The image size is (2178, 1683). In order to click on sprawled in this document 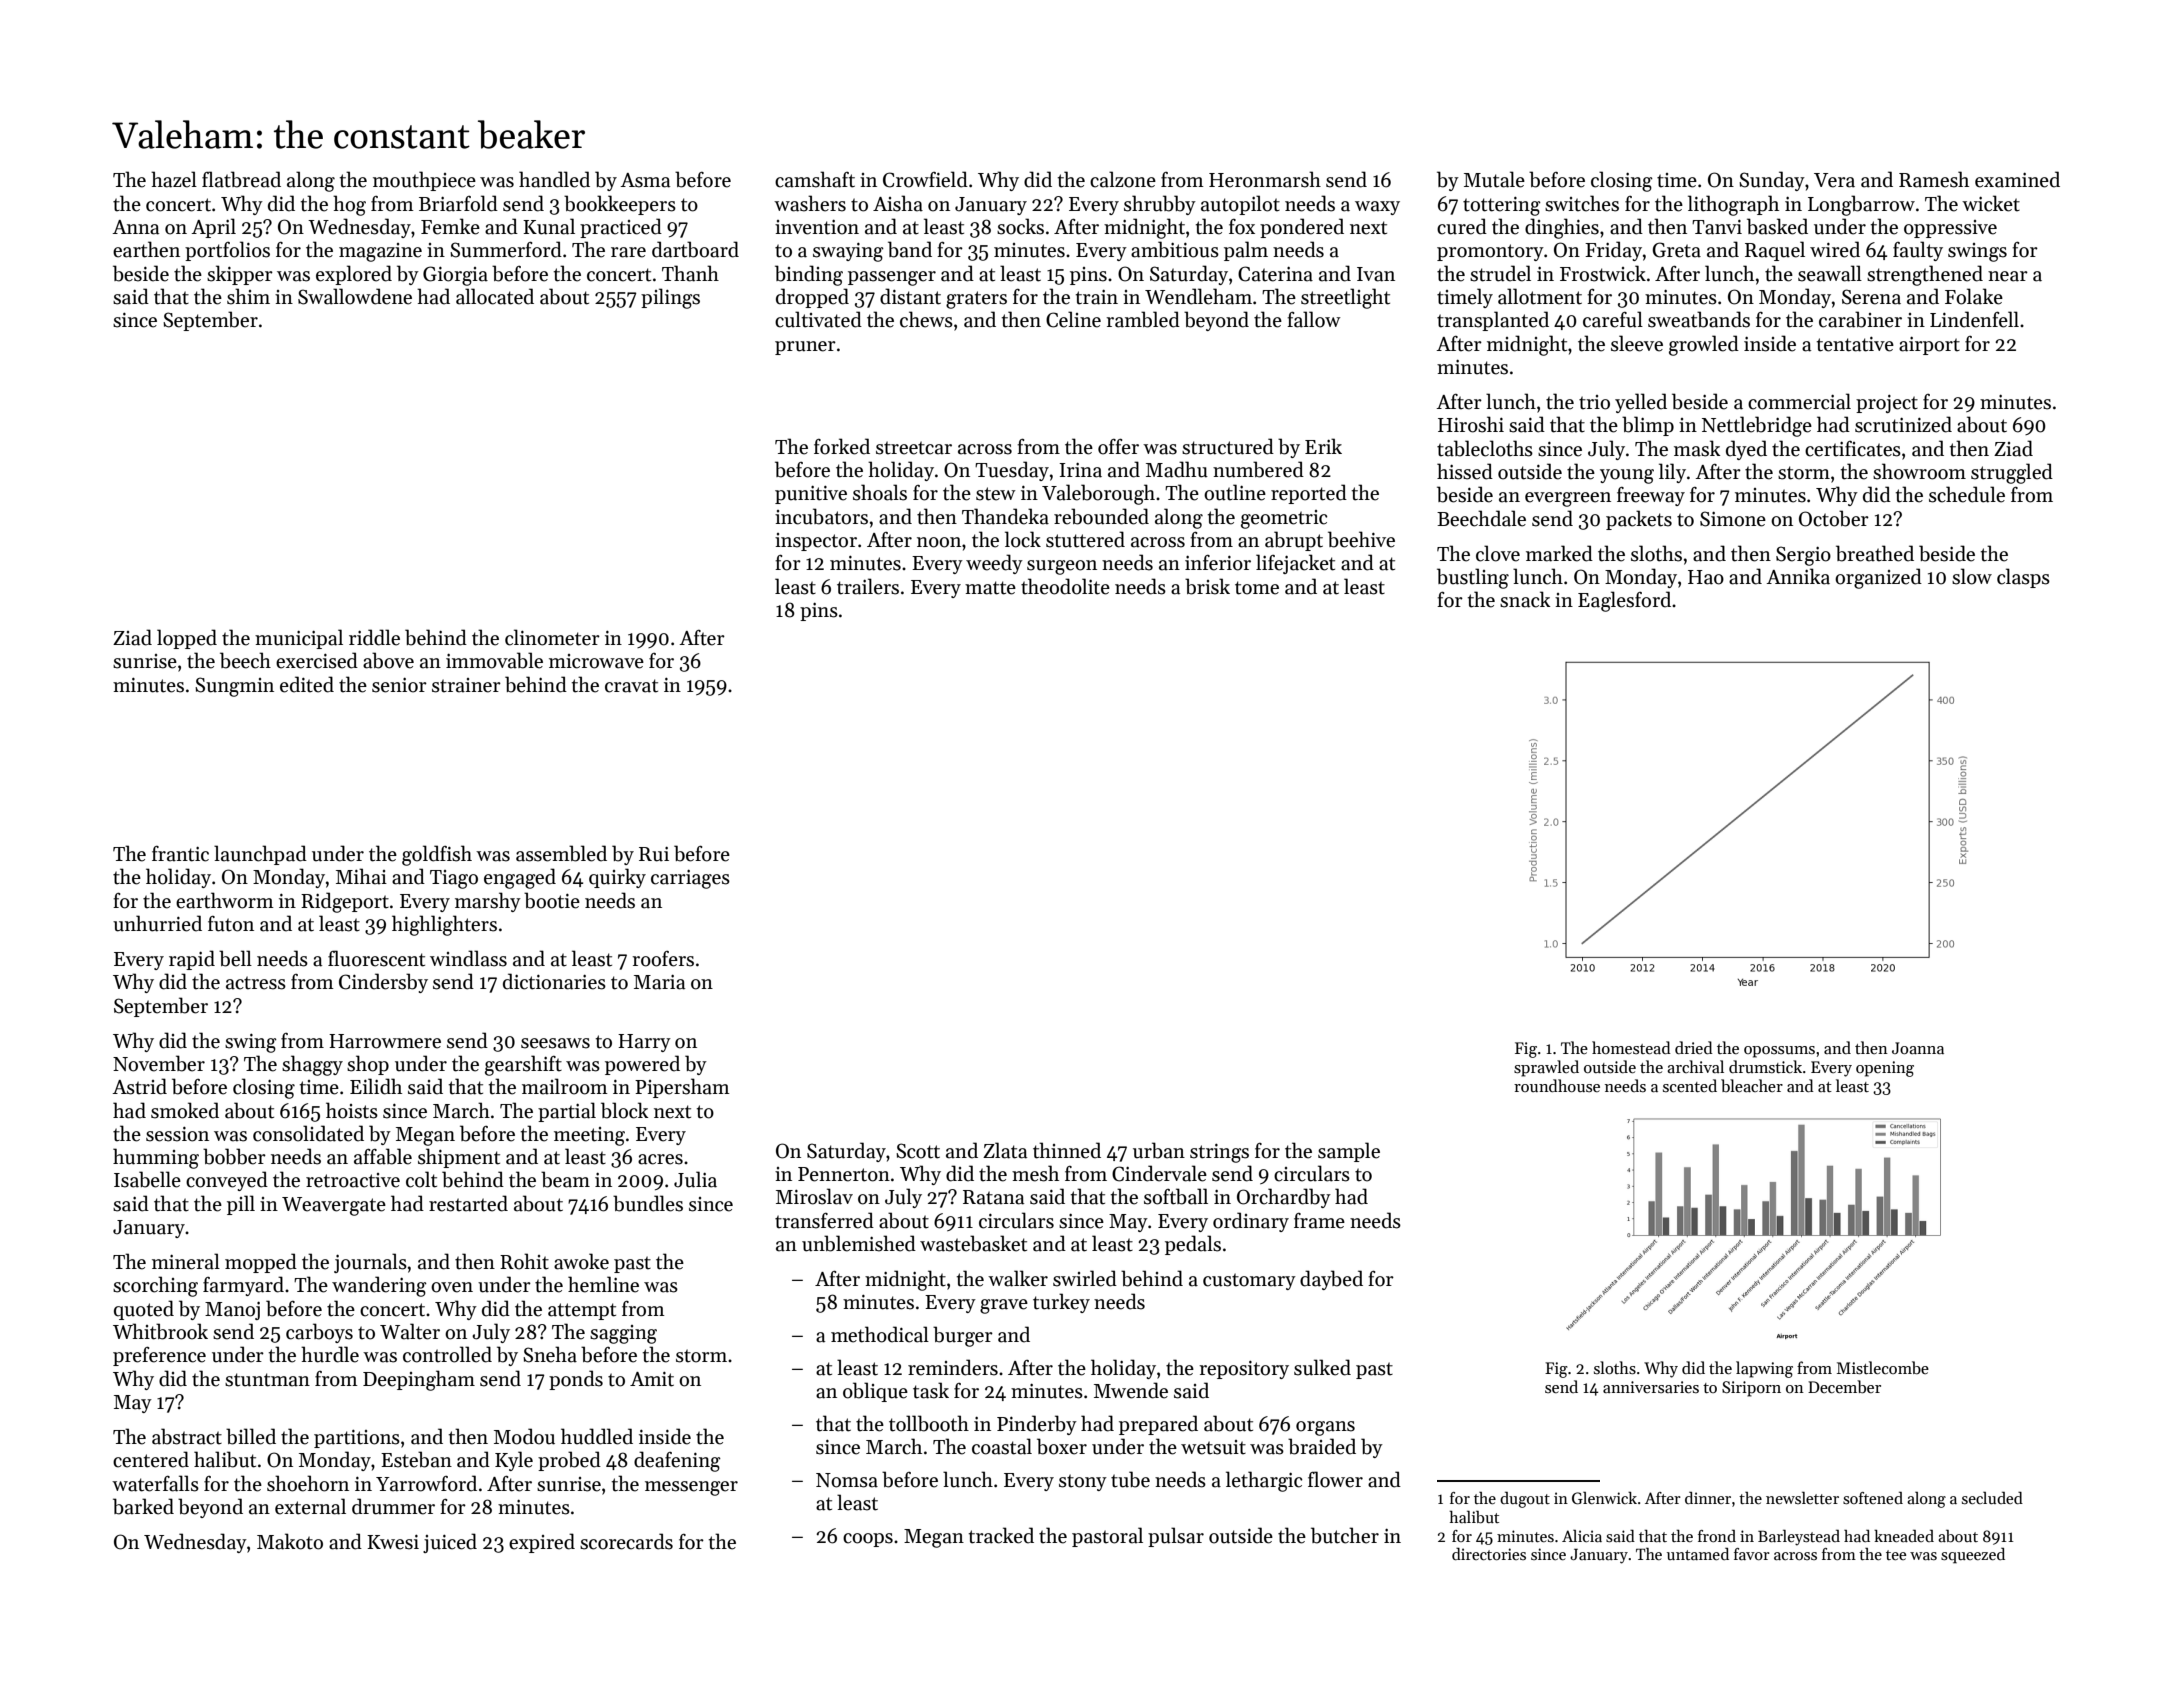, I will do `click(1546, 1068)`.
